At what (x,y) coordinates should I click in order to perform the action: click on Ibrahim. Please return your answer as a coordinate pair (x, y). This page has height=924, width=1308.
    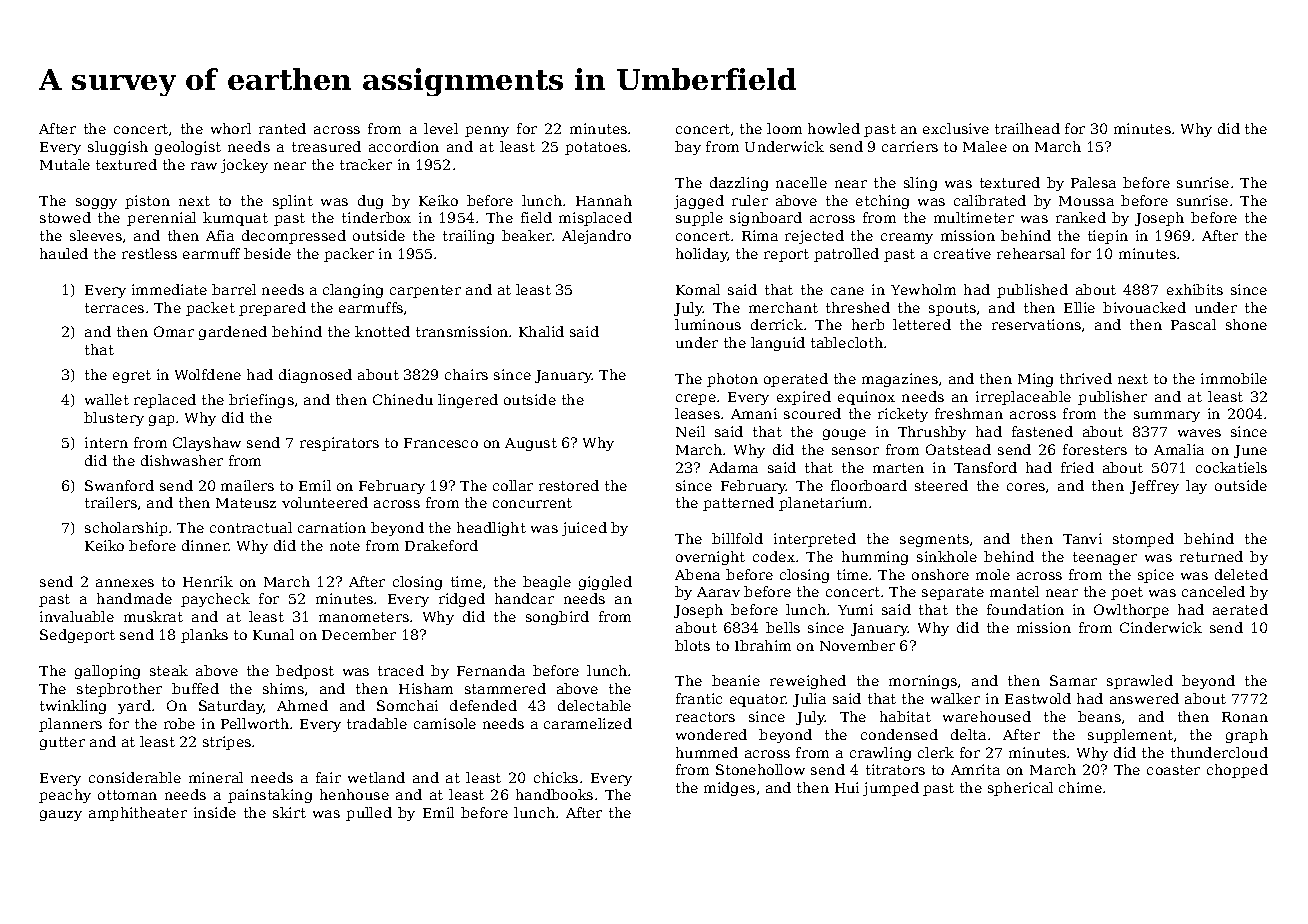
    Looking at the image, I should click on (763, 645).
